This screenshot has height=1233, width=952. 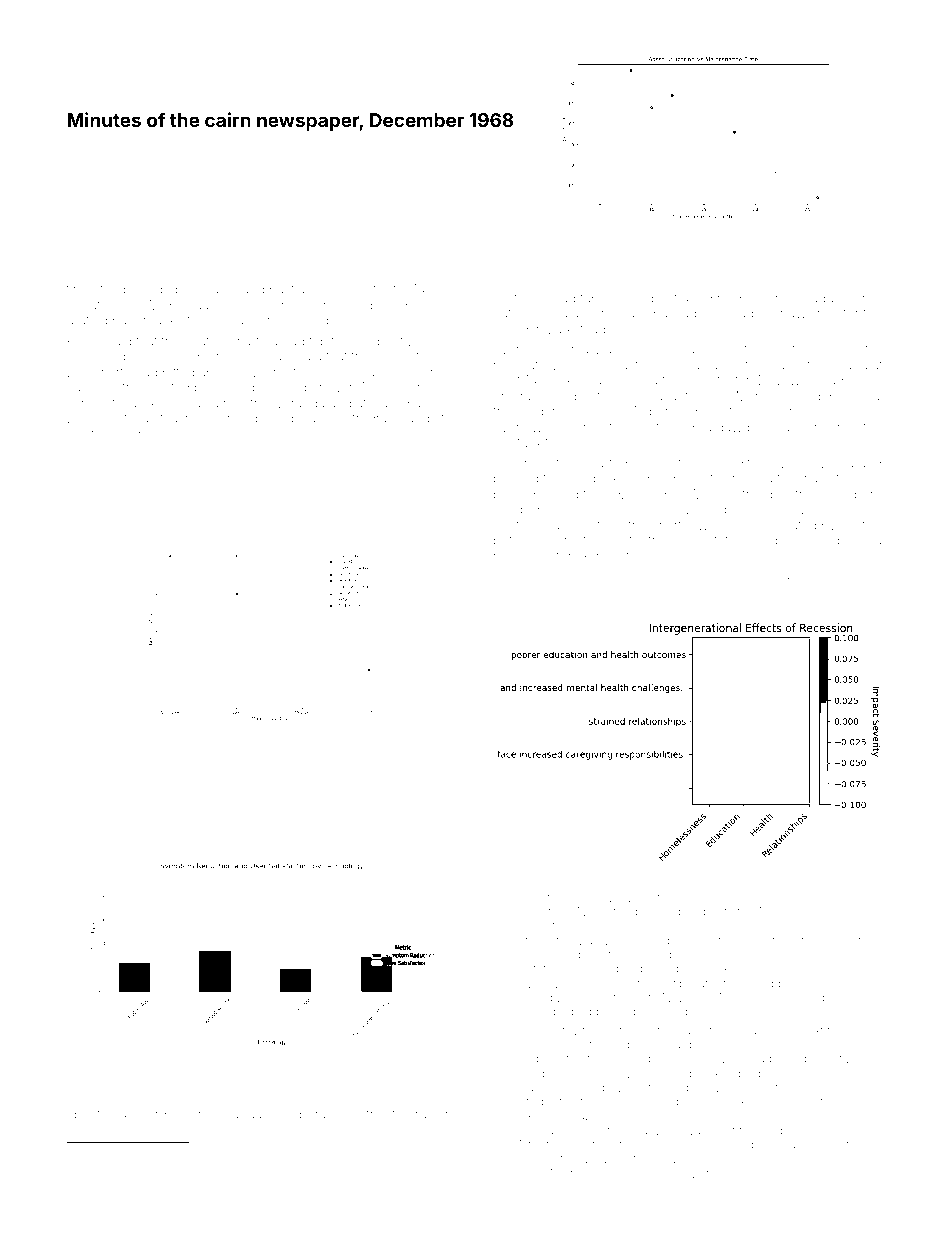 I want to click on bibliography, so click(x=160, y=290).
